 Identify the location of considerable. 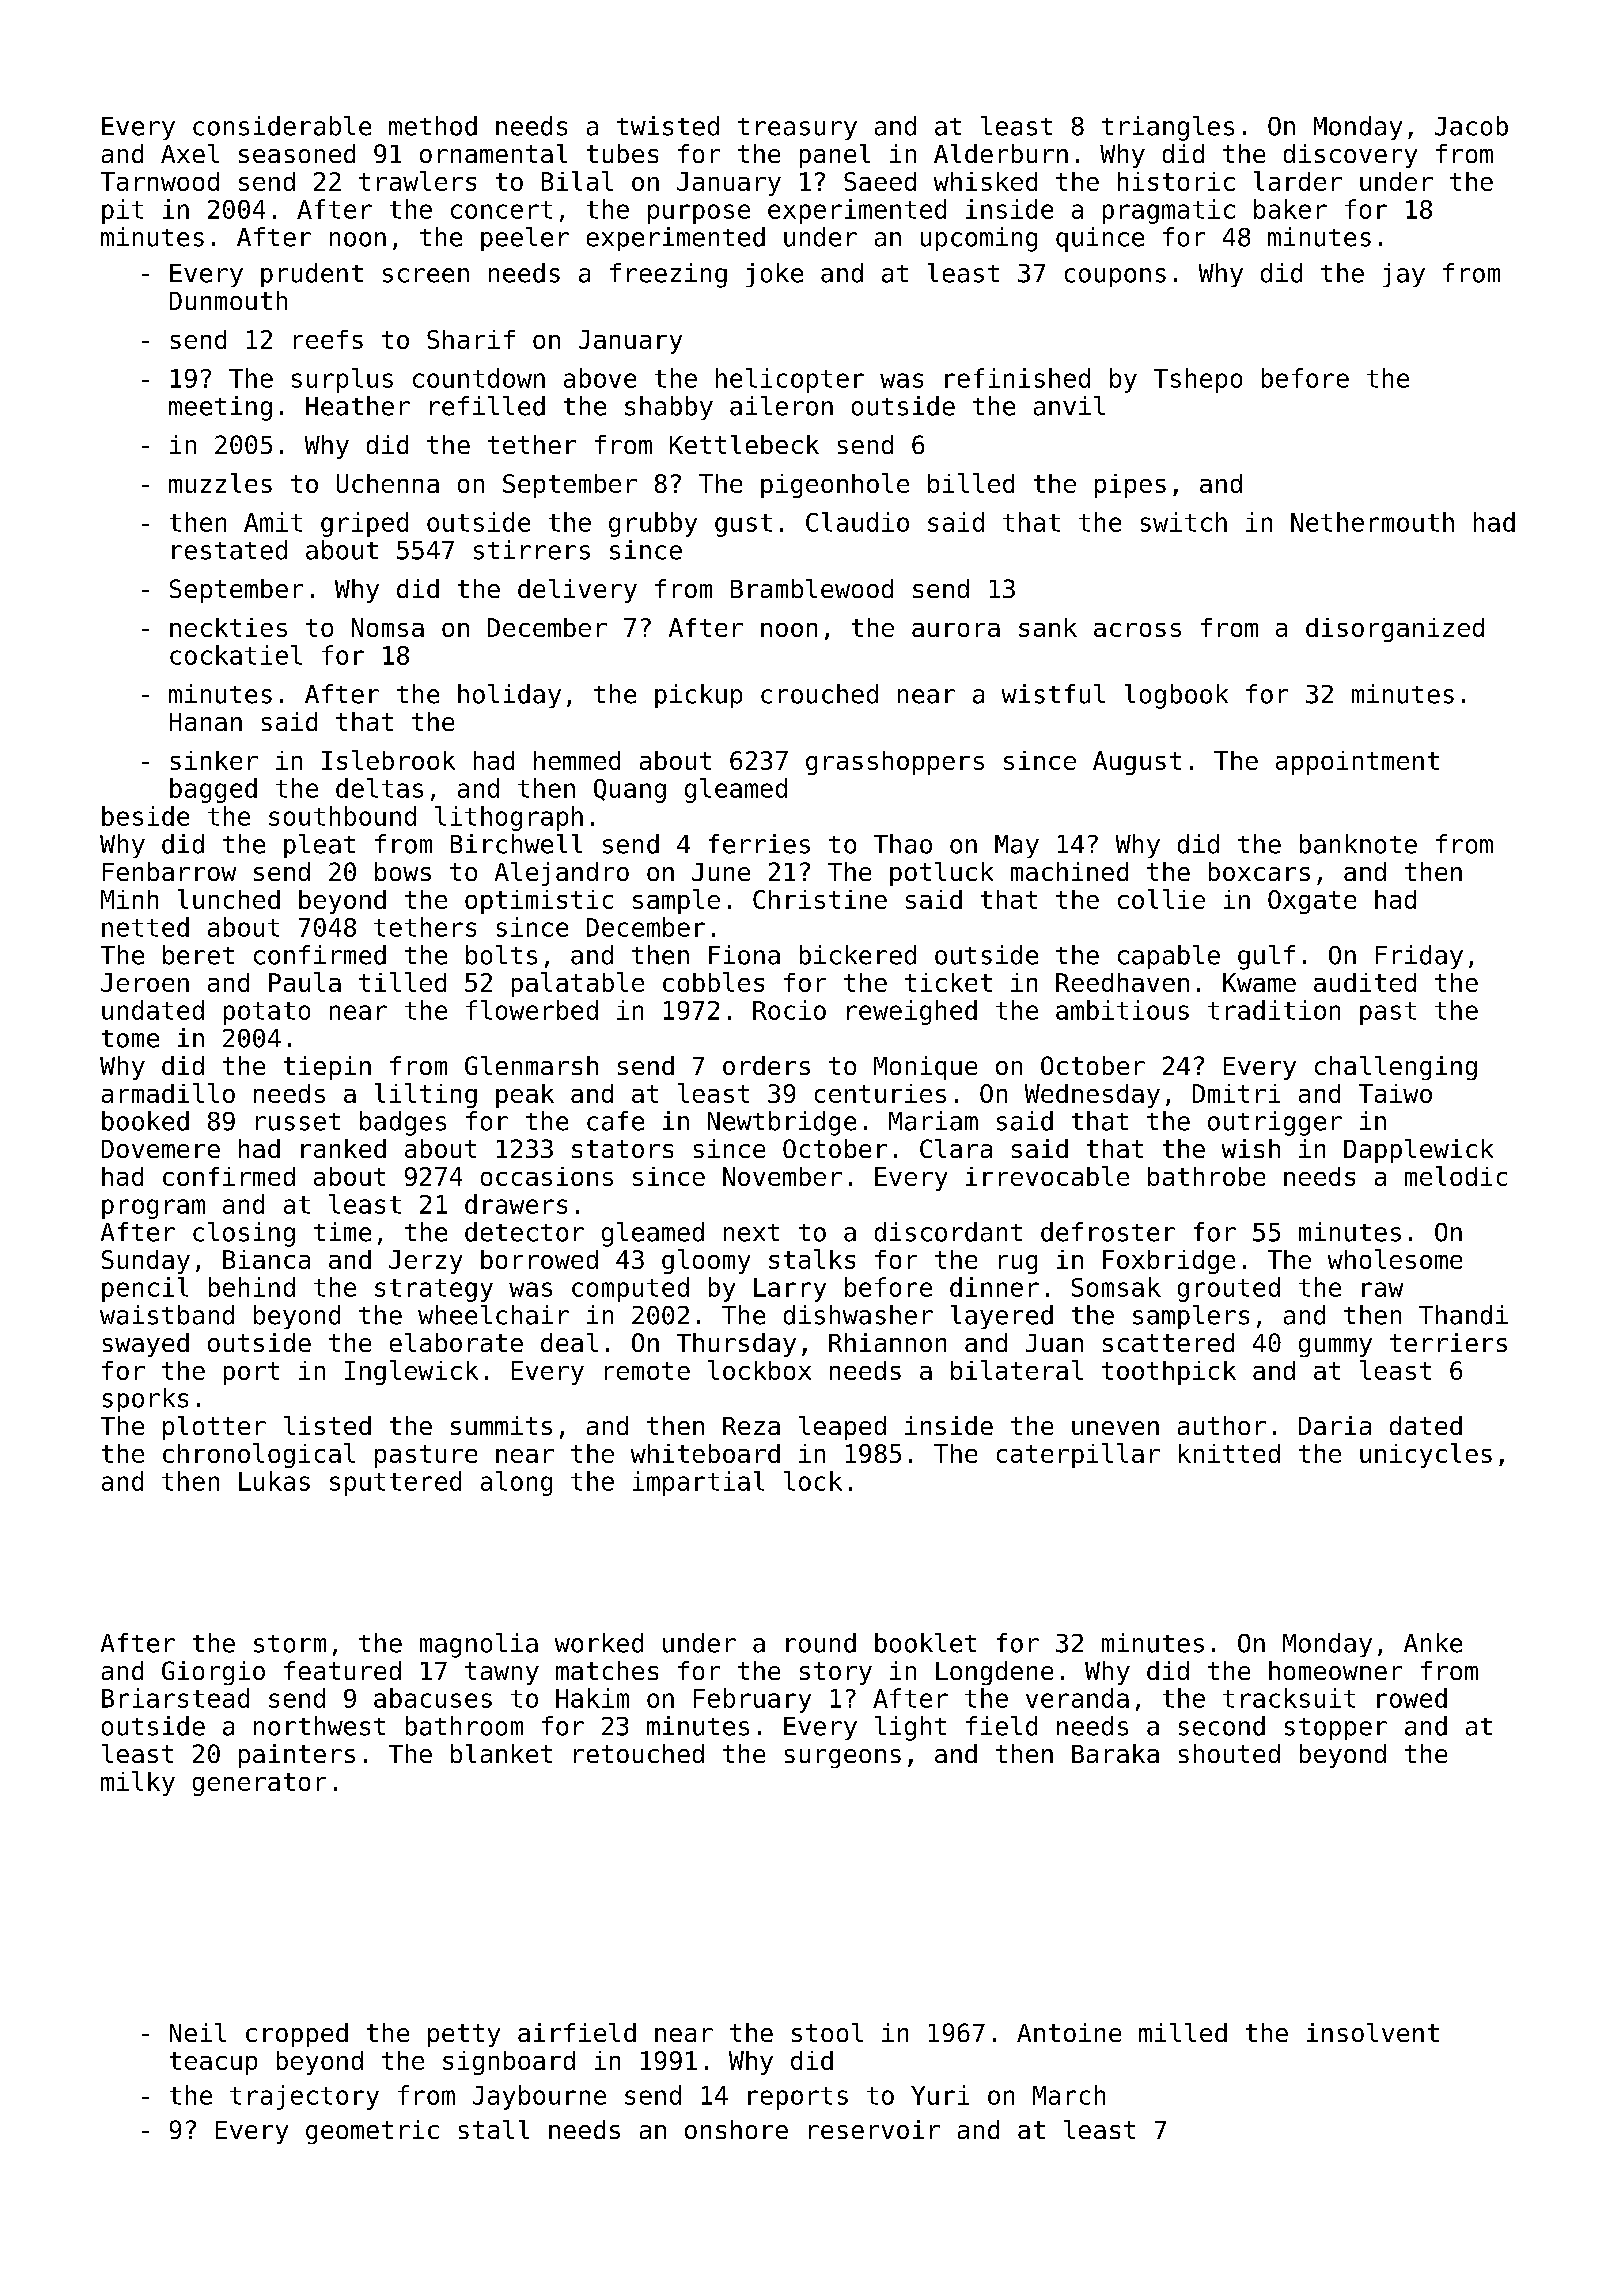
(282, 126).
